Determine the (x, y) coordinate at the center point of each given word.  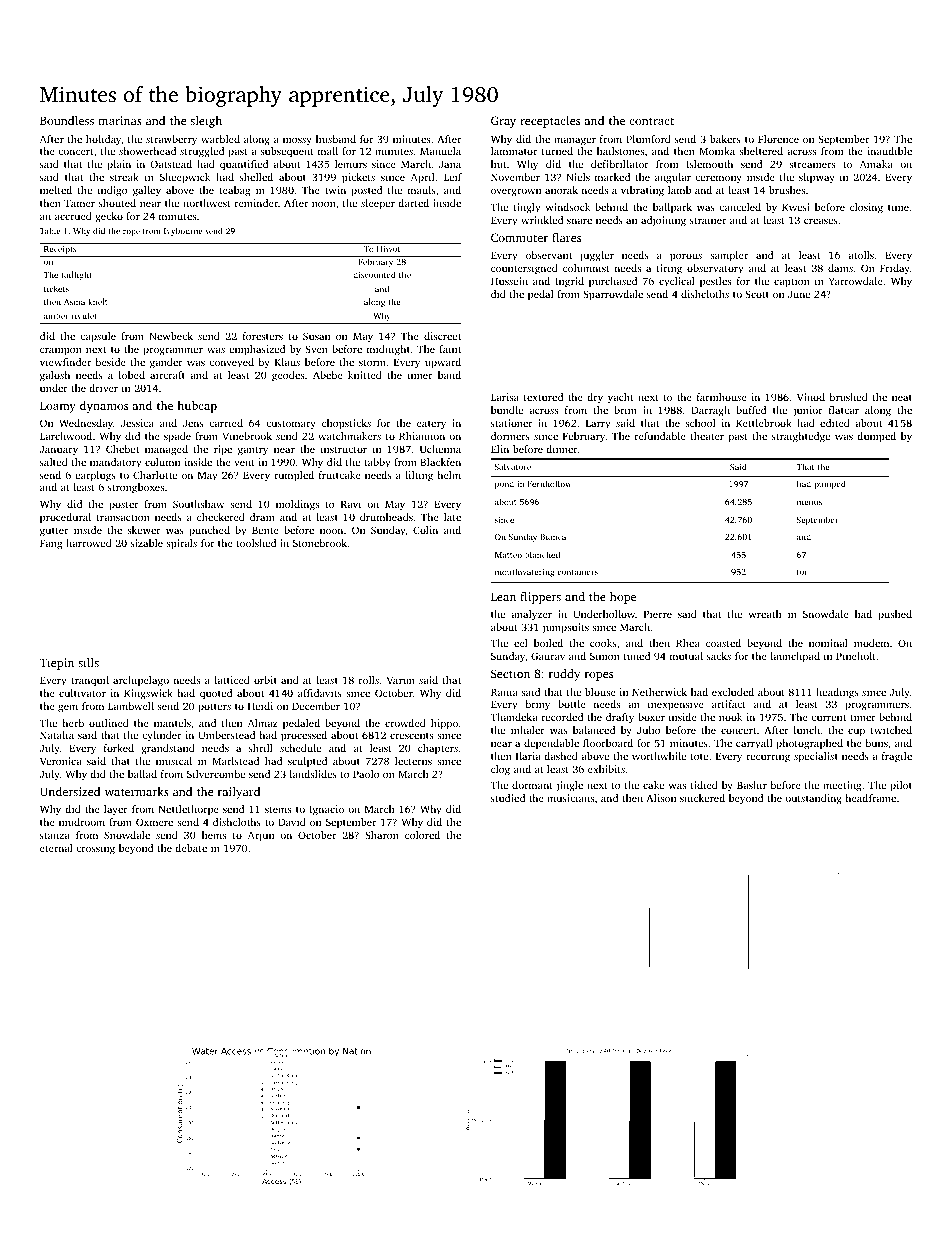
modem (871, 643)
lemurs (351, 164)
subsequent (287, 152)
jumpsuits (565, 628)
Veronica (61, 761)
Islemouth (709, 164)
